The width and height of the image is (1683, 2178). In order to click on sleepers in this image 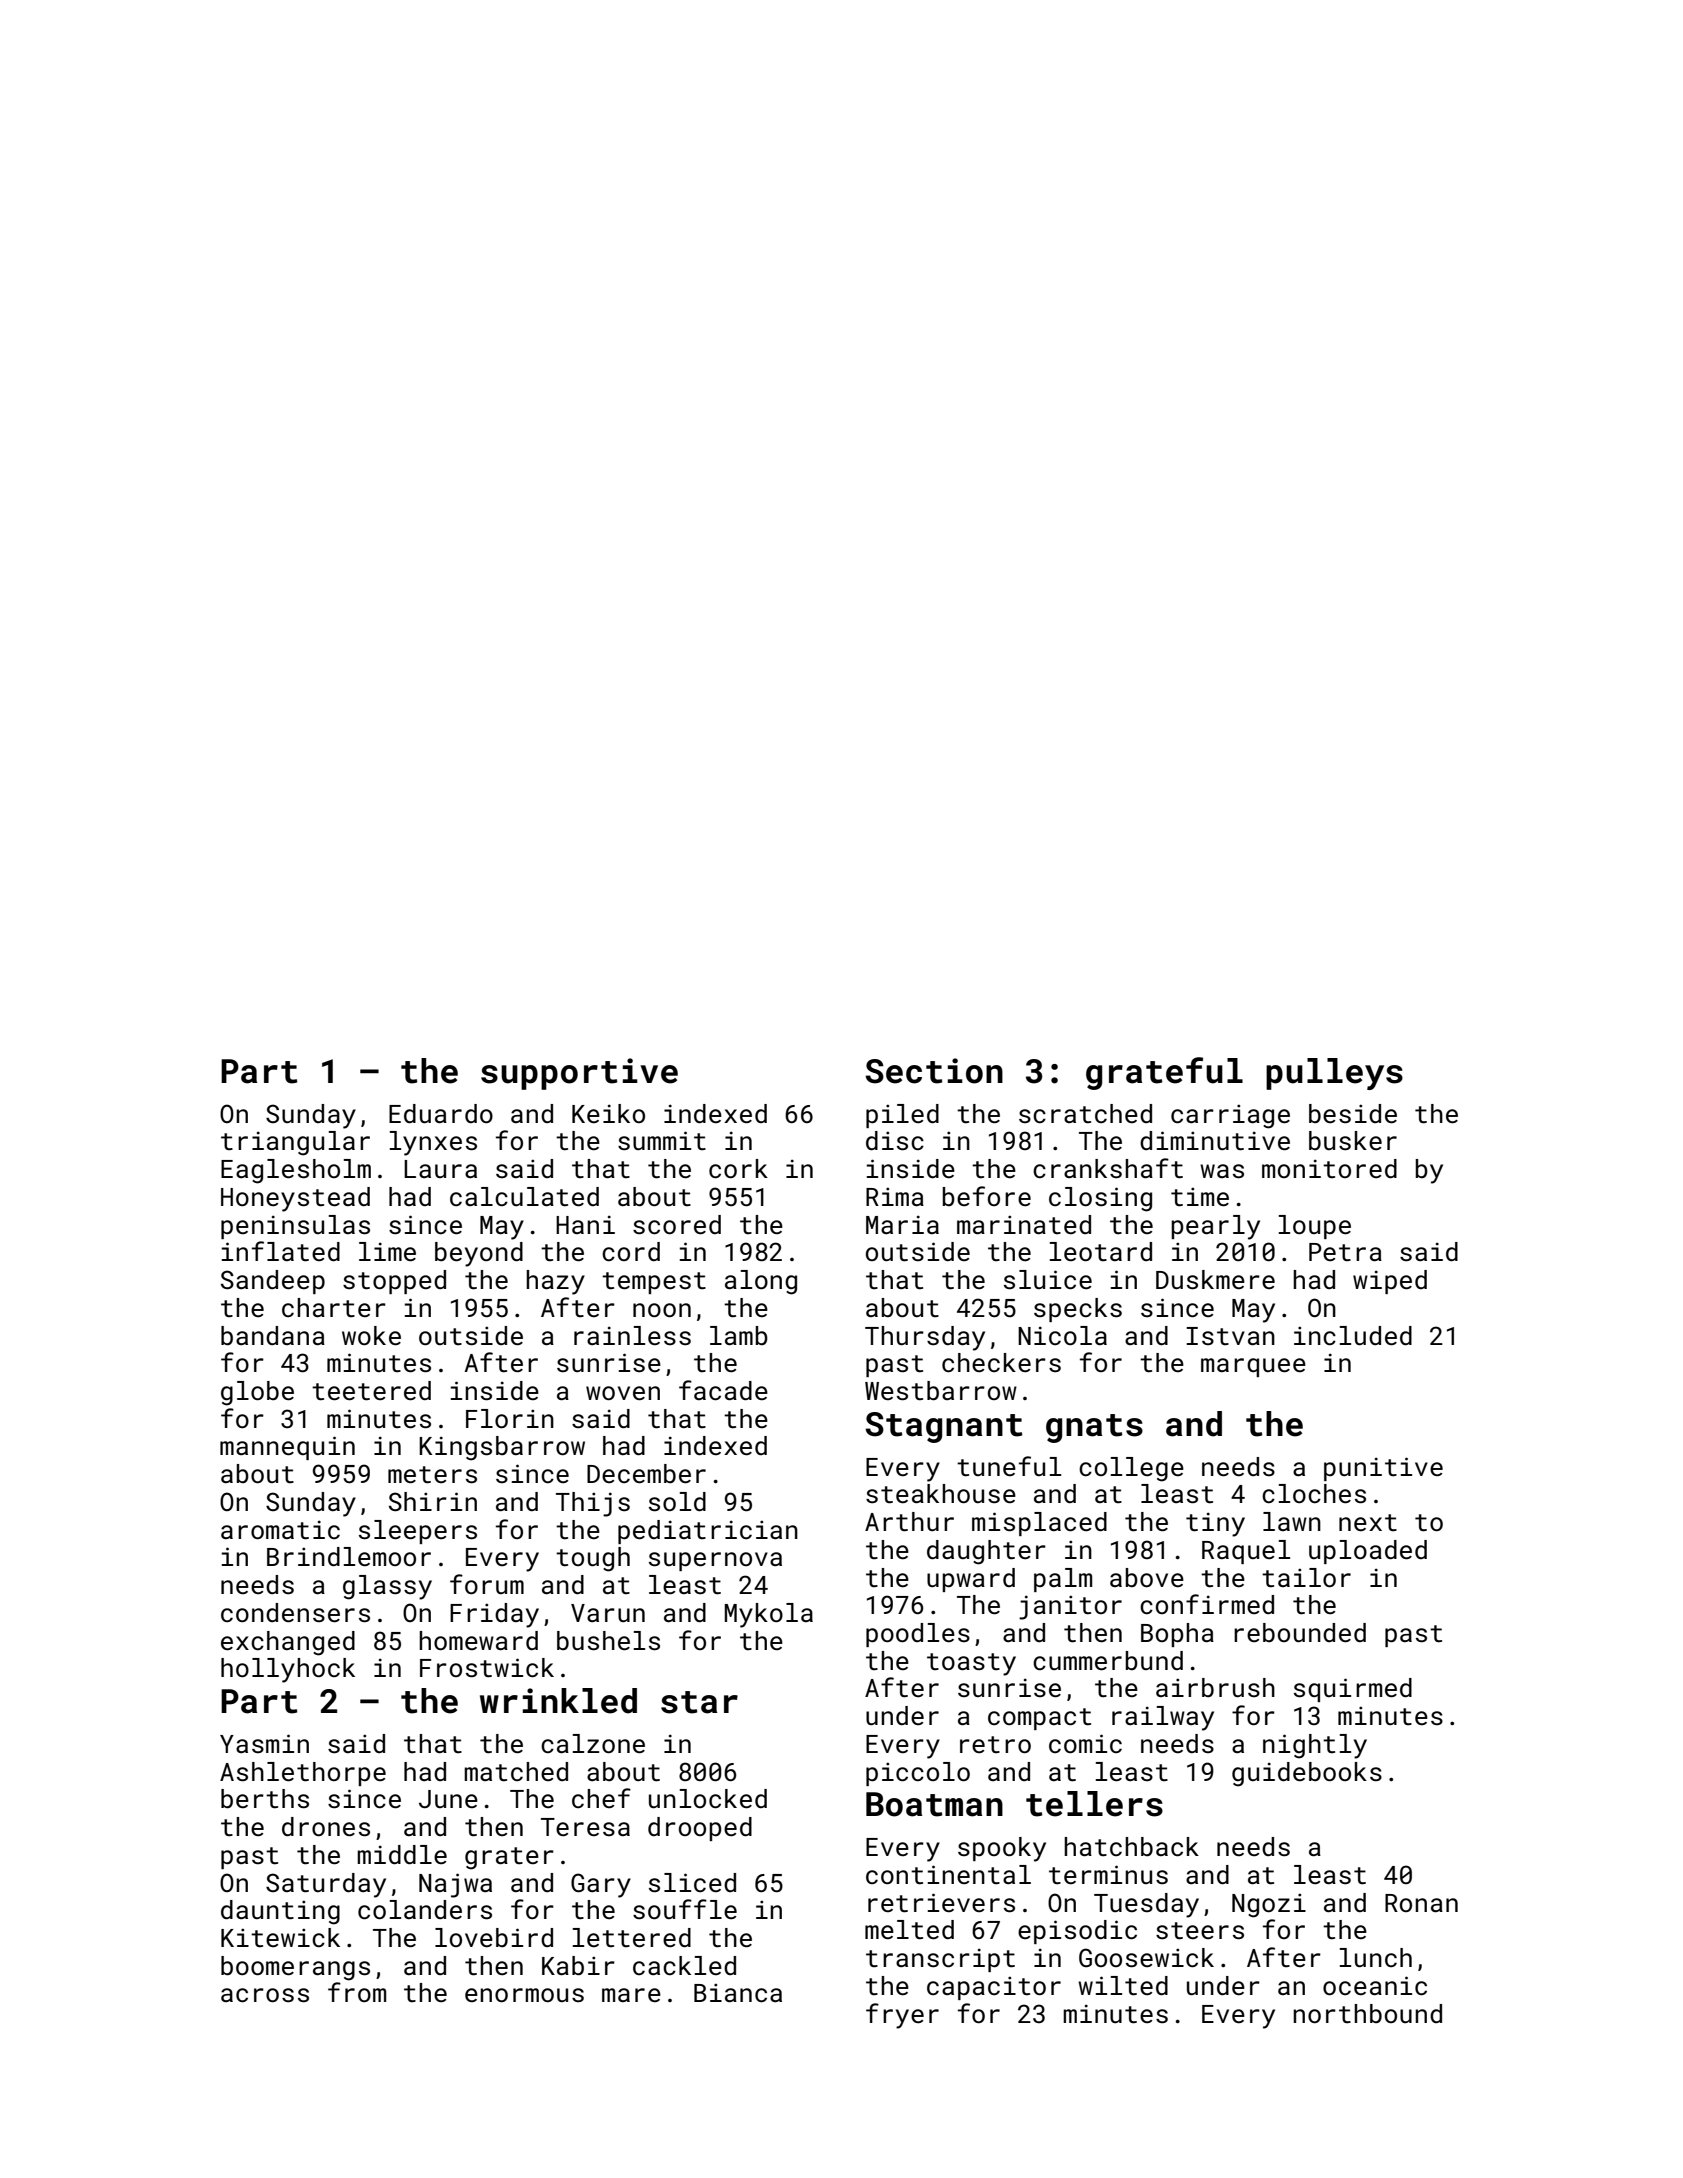, I will do `click(418, 1532)`.
